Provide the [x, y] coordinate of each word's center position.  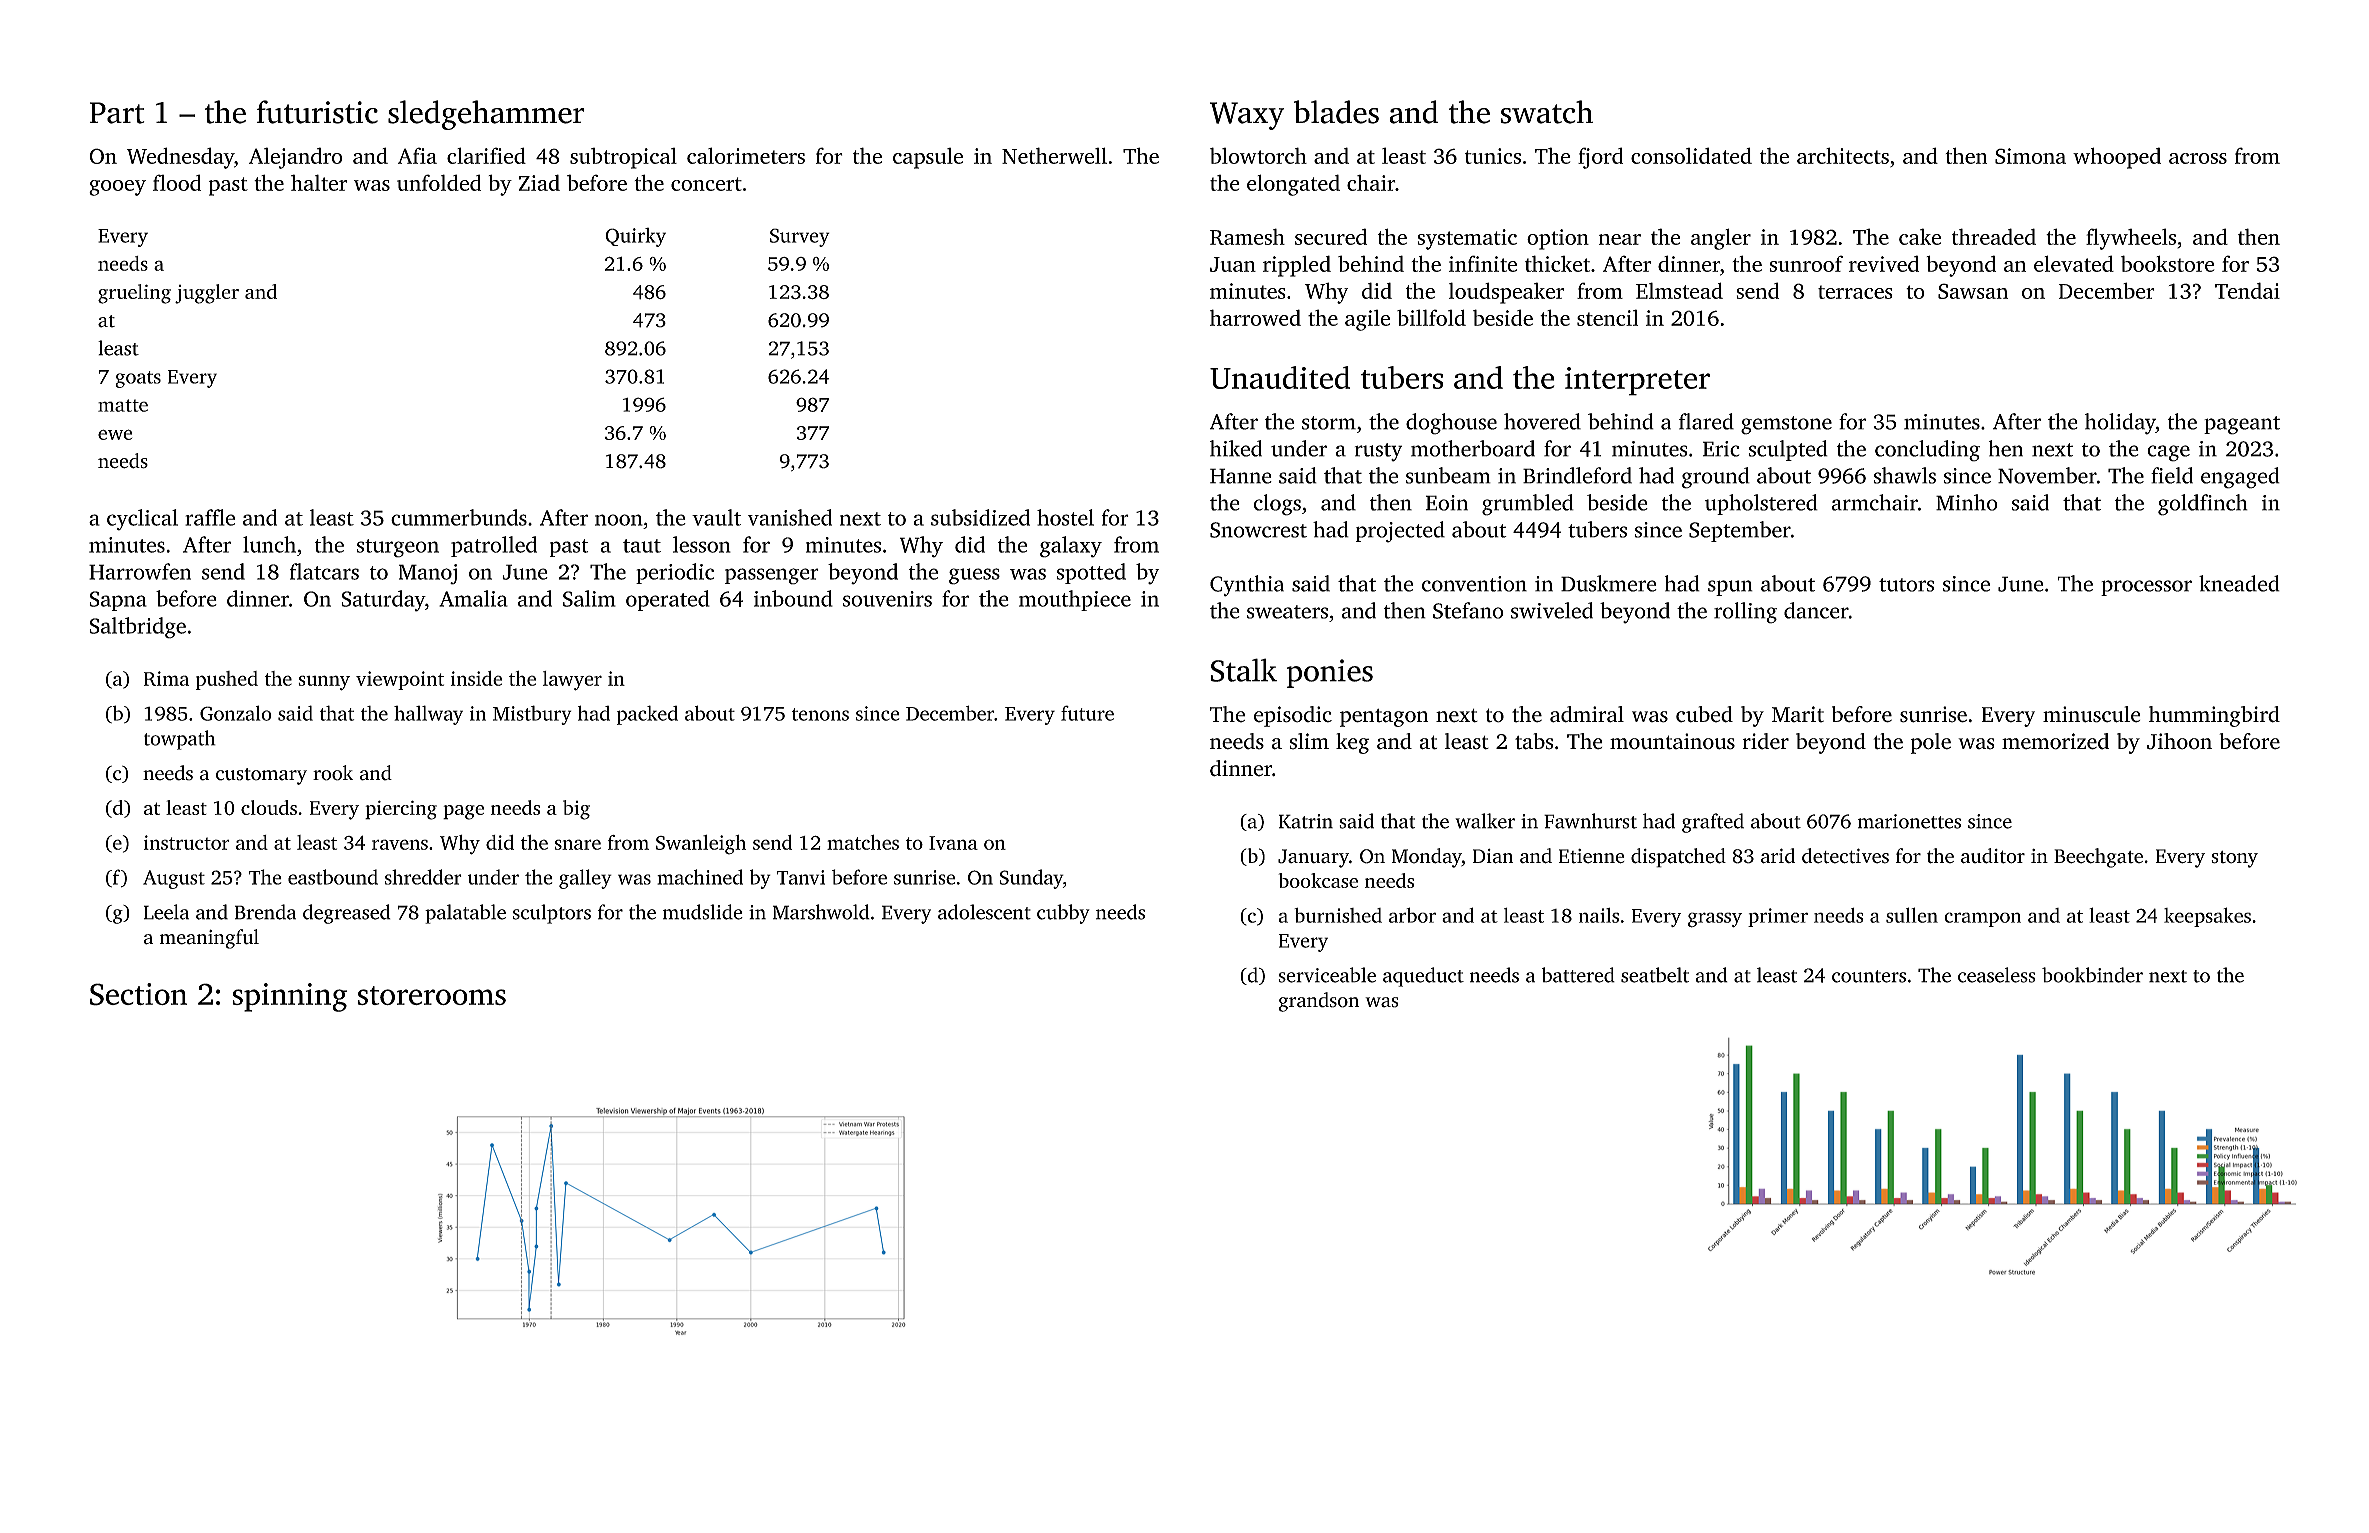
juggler [207, 294]
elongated [1293, 185]
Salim [589, 598]
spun [1730, 588]
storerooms [431, 995]
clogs [1277, 505]
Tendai [2247, 290]
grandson [1319, 1002]
